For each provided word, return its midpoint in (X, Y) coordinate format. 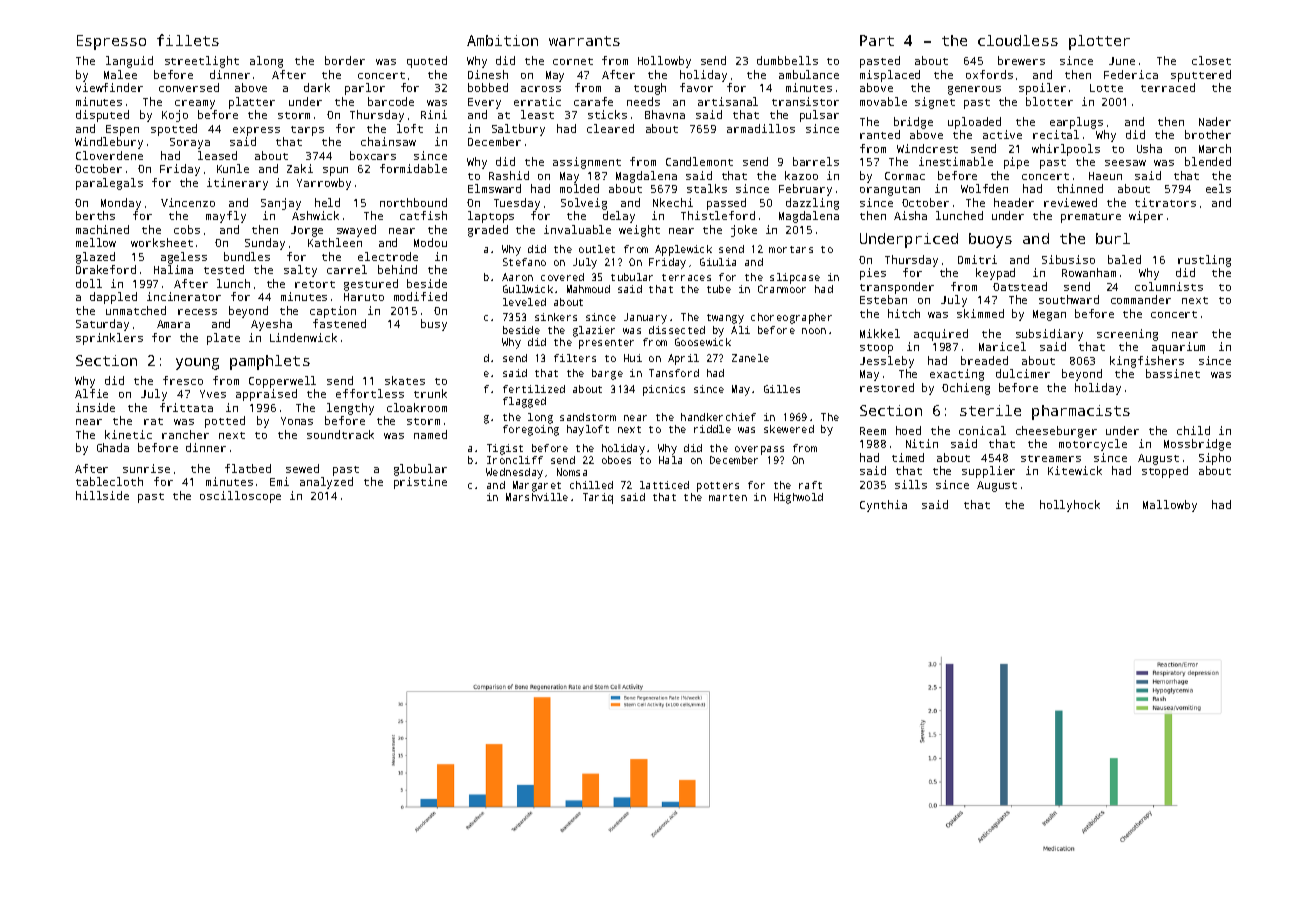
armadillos (761, 128)
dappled (113, 298)
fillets (188, 40)
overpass (759, 450)
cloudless (1018, 40)
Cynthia (883, 506)
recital (1056, 134)
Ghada (113, 447)
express (256, 131)
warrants (584, 41)
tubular (632, 277)
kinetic (128, 434)
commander (1141, 299)
